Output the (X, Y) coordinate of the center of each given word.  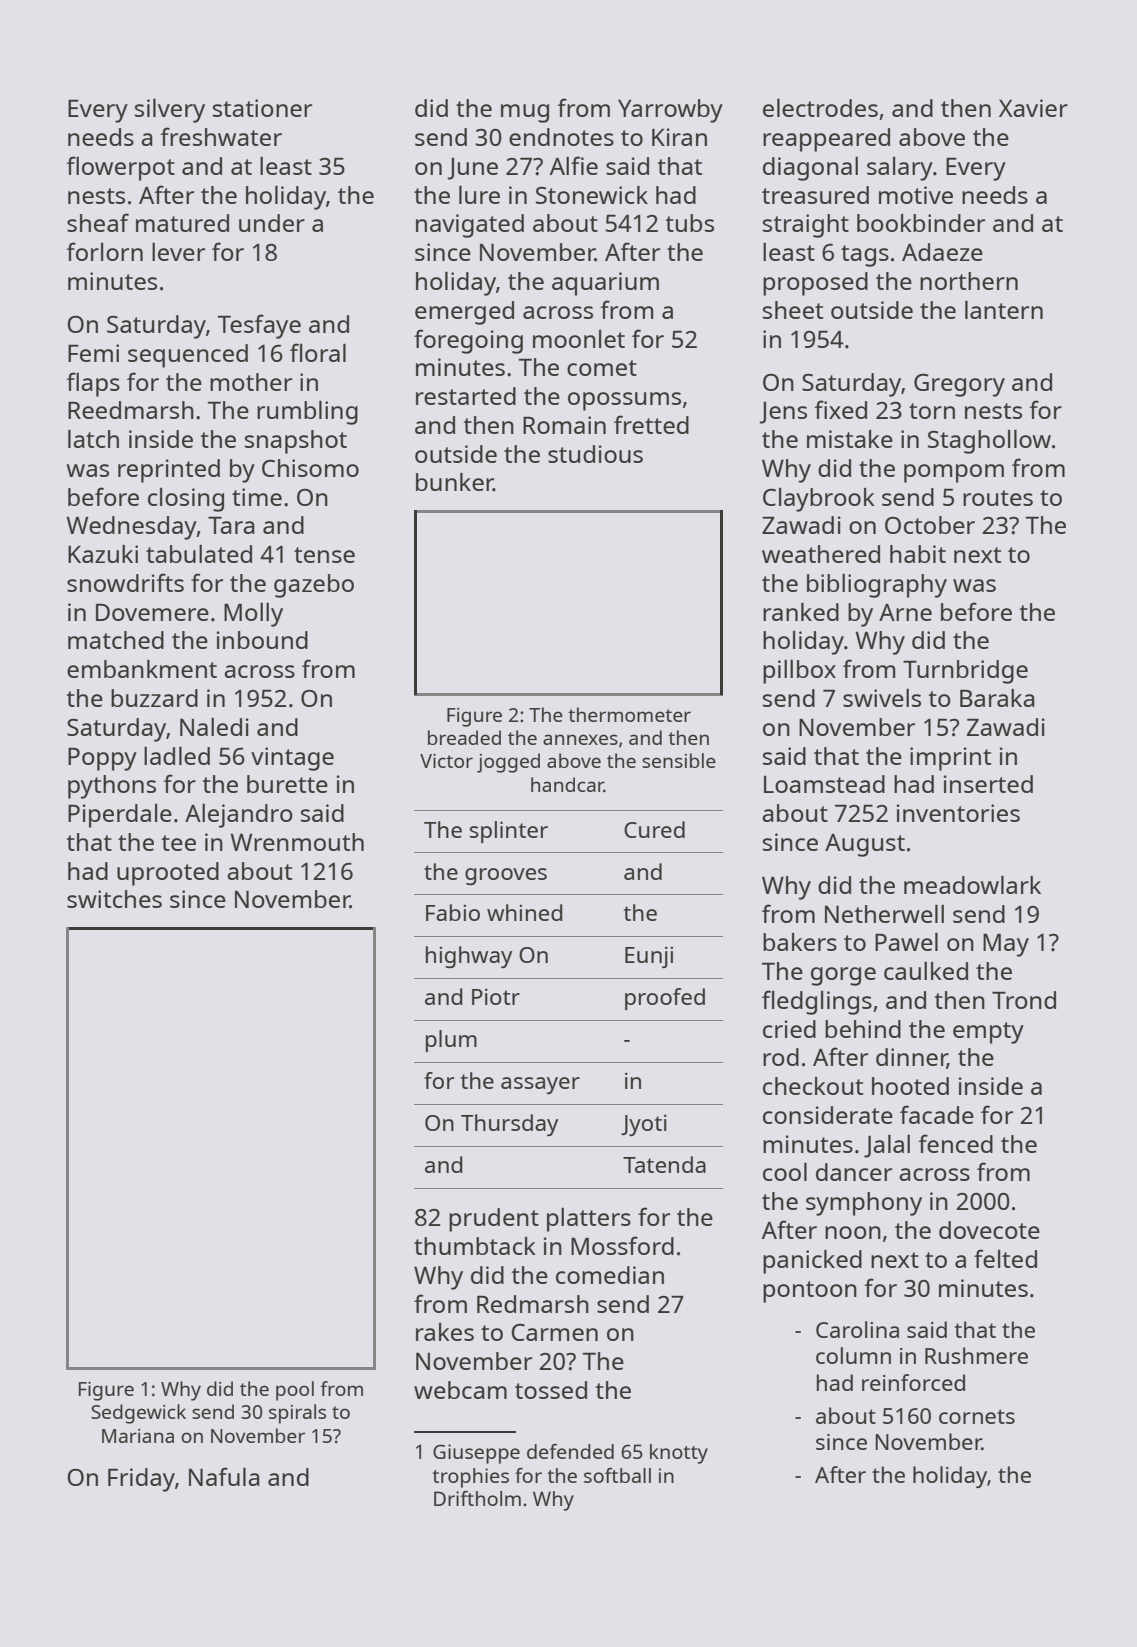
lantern (1004, 309)
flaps (93, 384)
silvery (170, 110)
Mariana (138, 1436)
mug (525, 113)
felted (1005, 1258)
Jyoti (644, 1125)
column (853, 1355)
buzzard (154, 698)
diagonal (810, 169)
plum (451, 1041)
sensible (679, 760)
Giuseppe (476, 1454)
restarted (466, 396)
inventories (958, 813)
